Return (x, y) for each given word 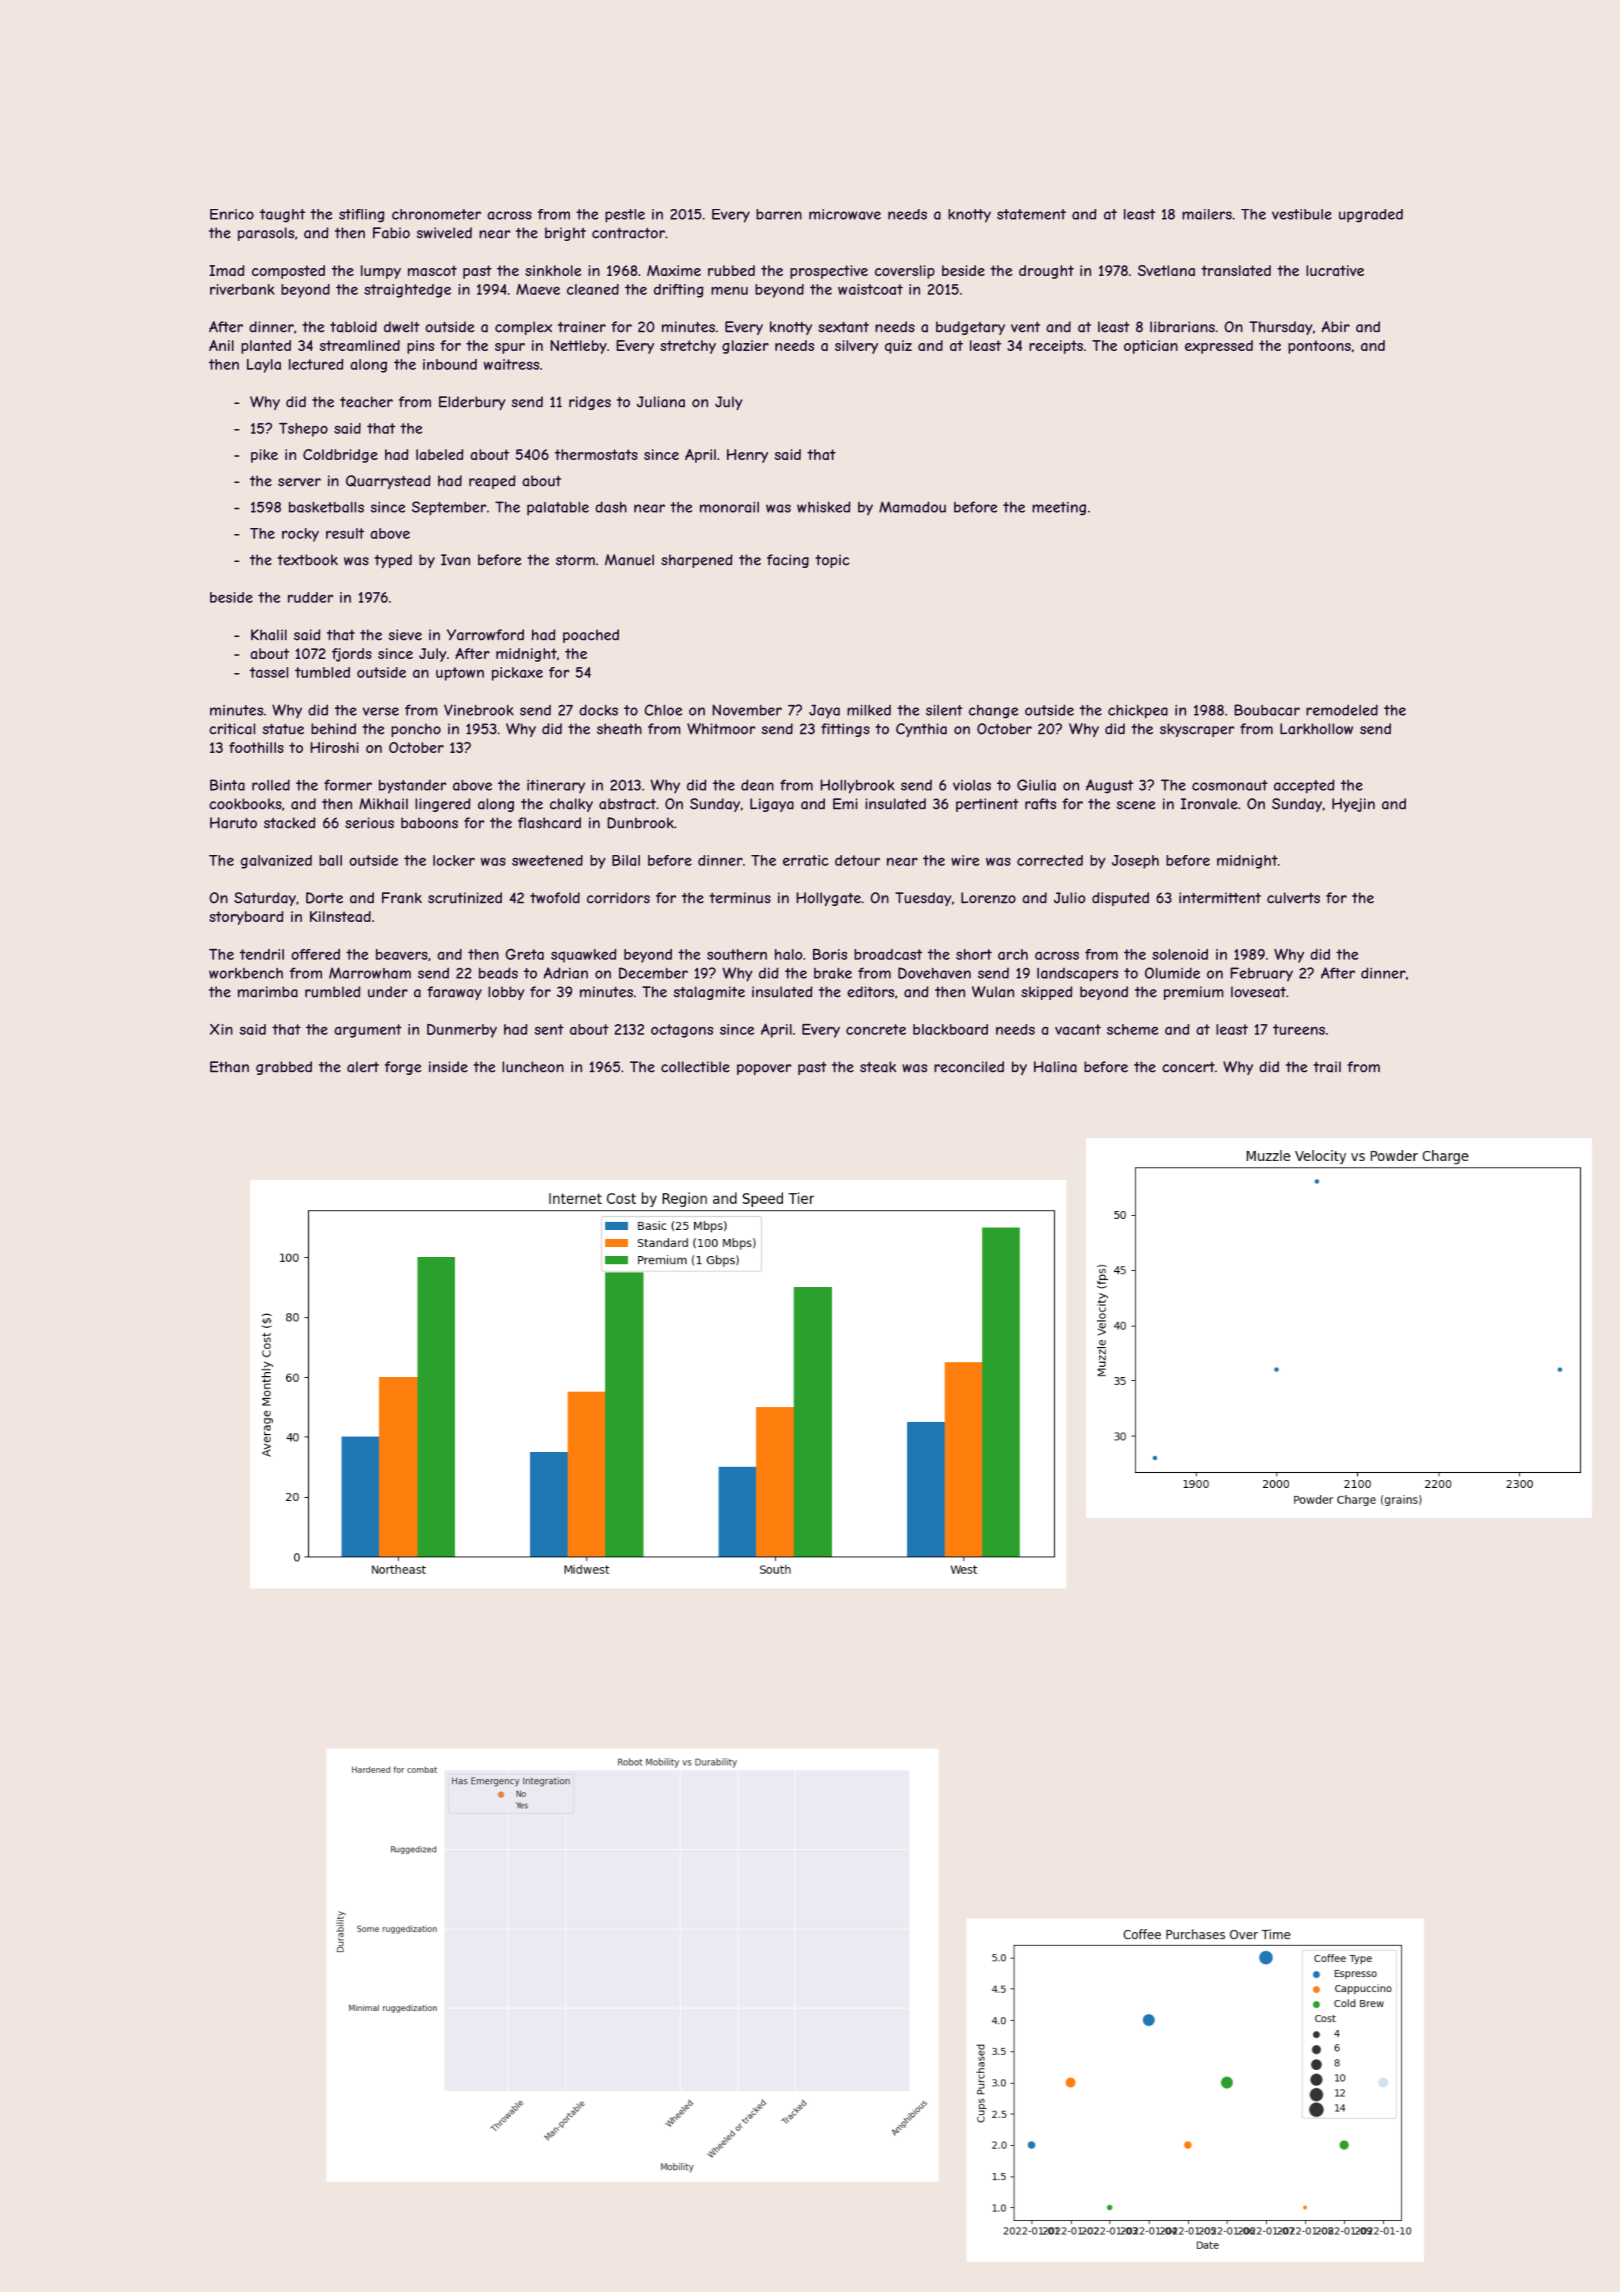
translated (1236, 270)
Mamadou (912, 507)
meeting (1059, 509)
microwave (845, 214)
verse (381, 711)
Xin (221, 1029)
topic (832, 561)
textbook (307, 560)
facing (788, 561)
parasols (266, 234)
